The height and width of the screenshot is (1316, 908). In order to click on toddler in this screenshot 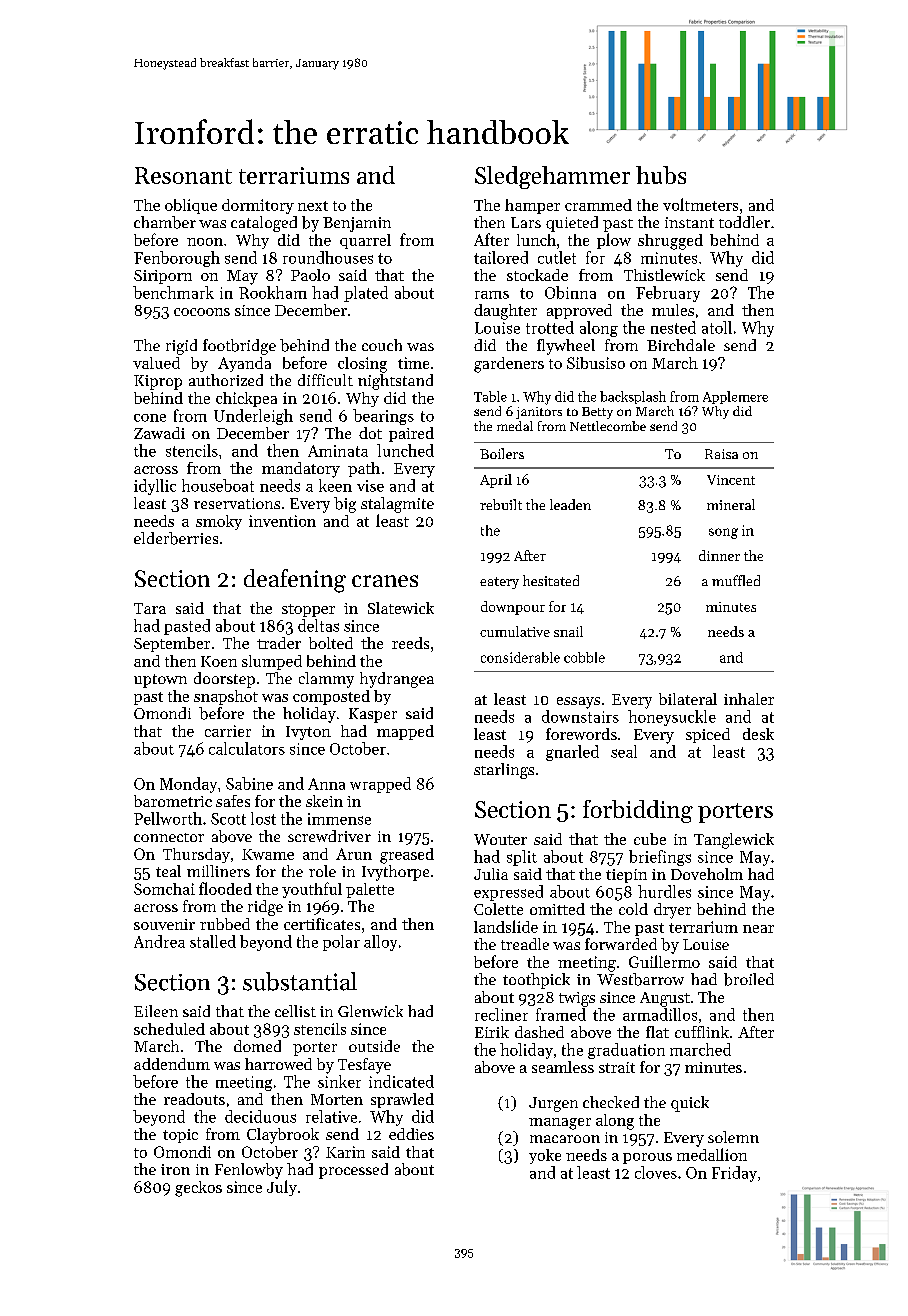, I will do `click(744, 222)`.
